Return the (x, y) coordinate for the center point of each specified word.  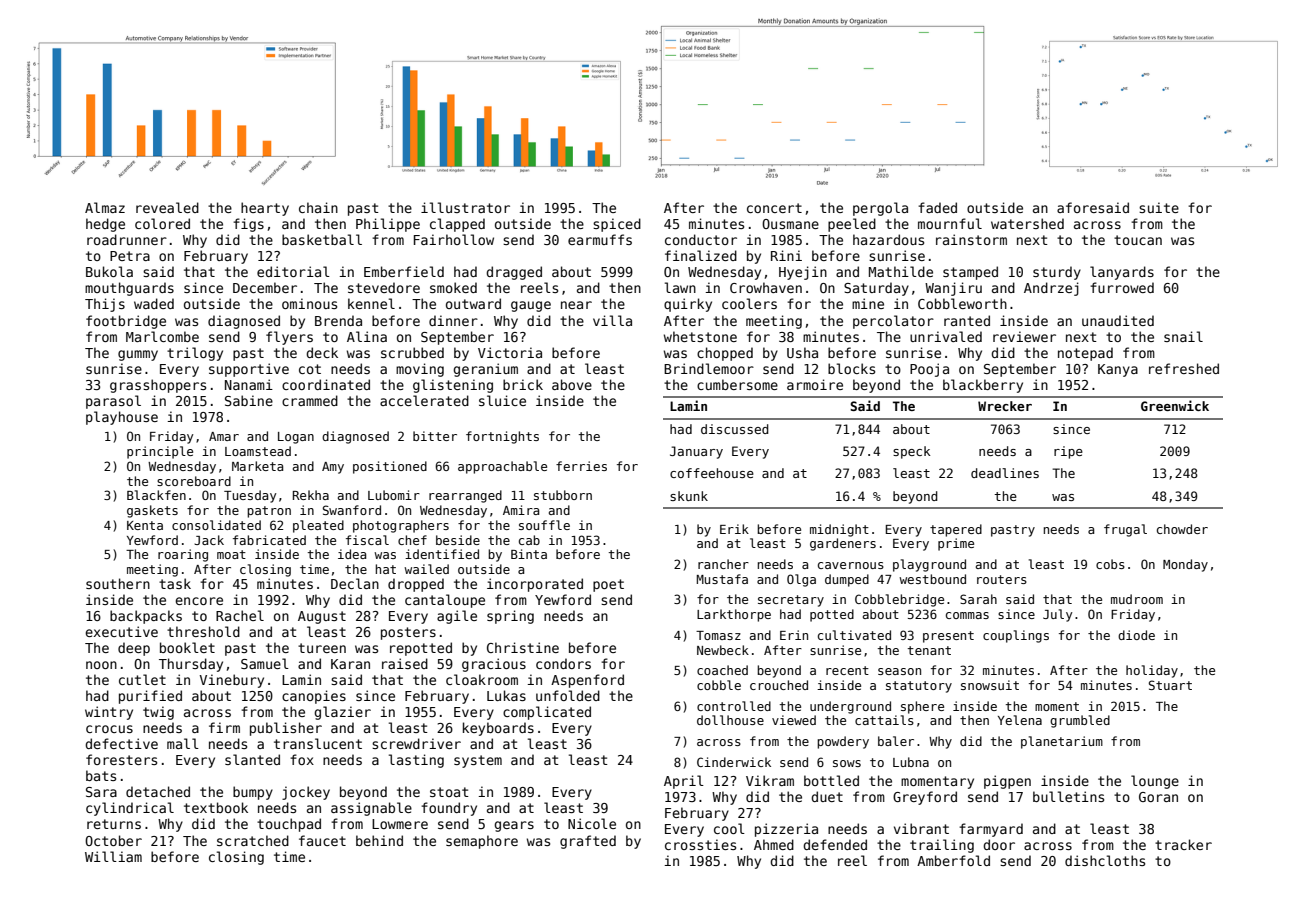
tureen (322, 648)
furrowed (1122, 287)
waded (154, 303)
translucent (318, 743)
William (113, 856)
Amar (224, 436)
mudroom (1137, 599)
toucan (1138, 240)
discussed (735, 429)
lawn (680, 287)
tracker (1183, 844)
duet (827, 796)
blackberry (983, 386)
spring (510, 617)
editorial (293, 271)
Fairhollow (454, 239)
